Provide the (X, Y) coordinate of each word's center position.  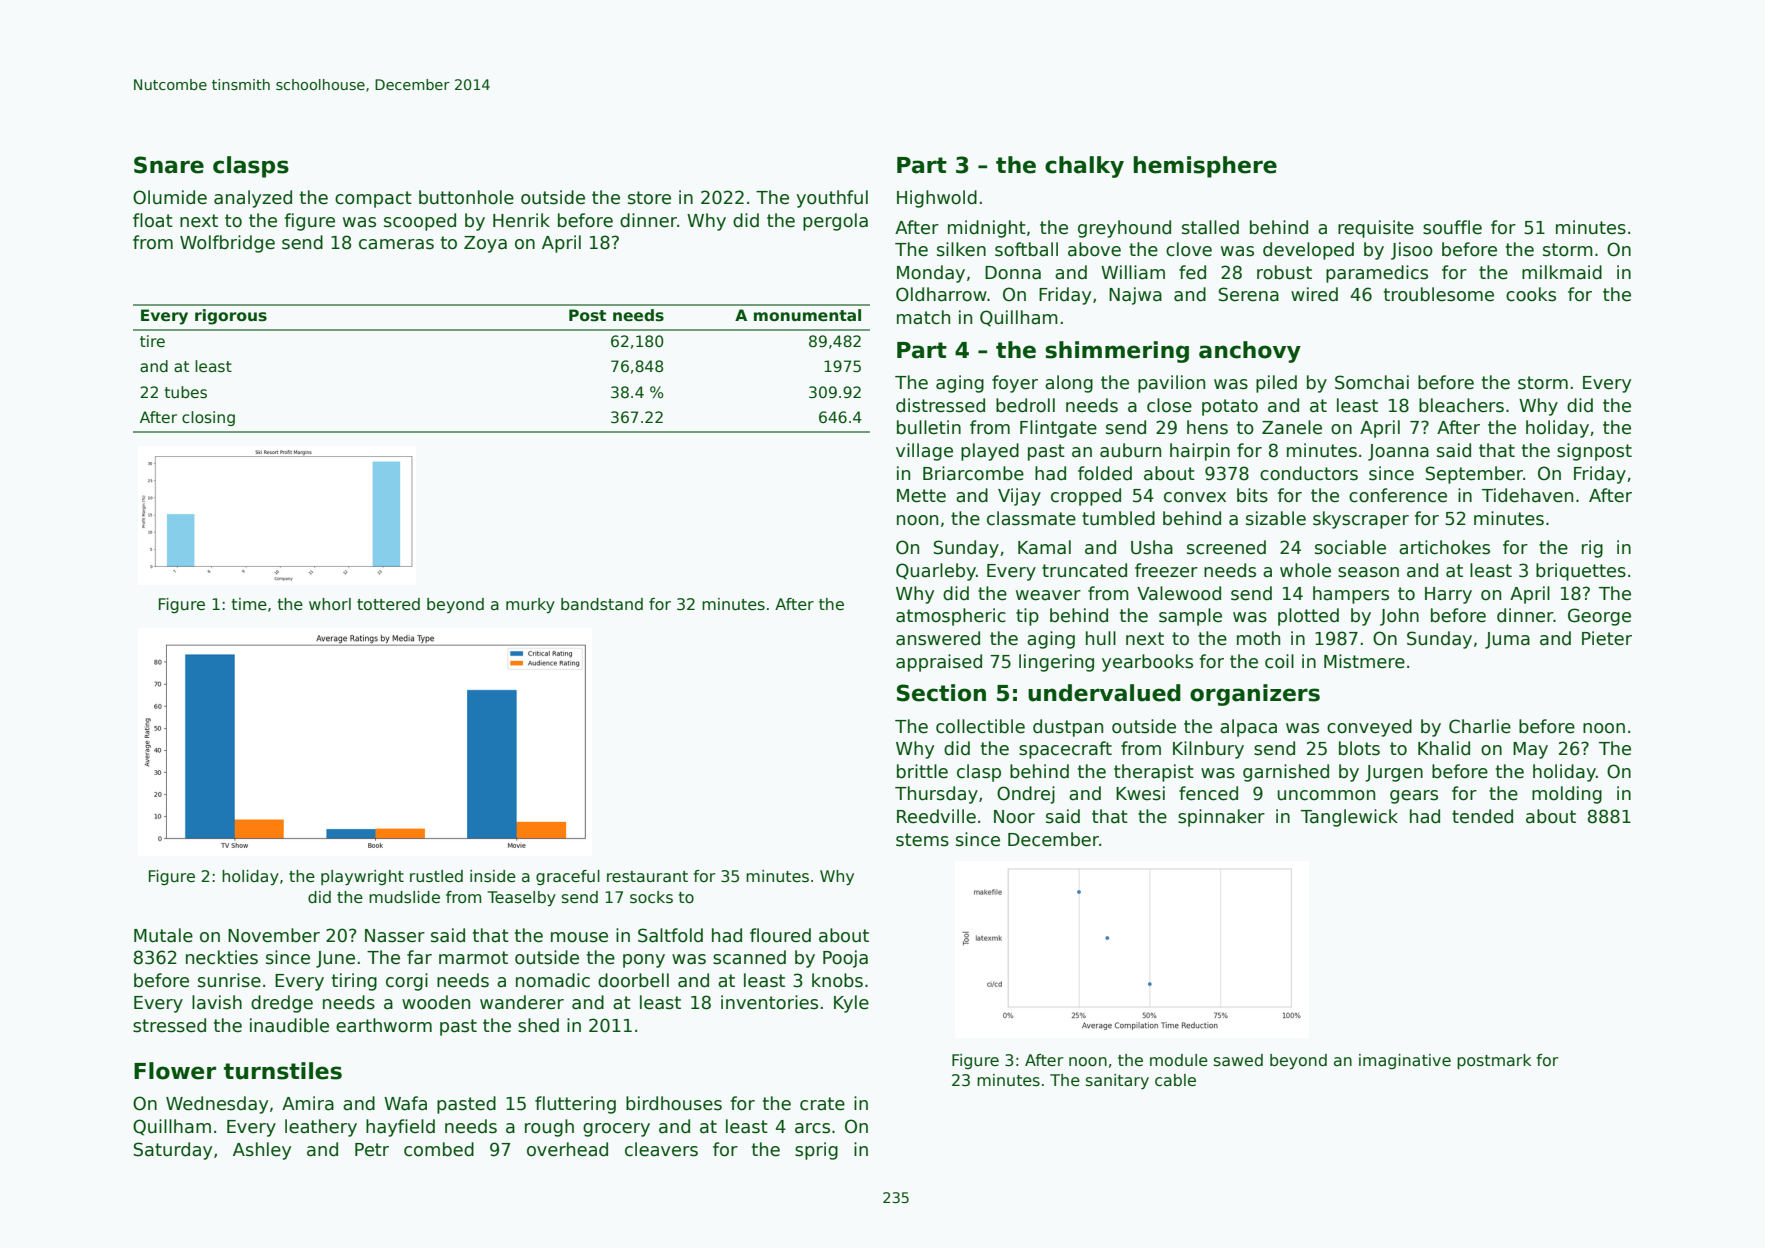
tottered (388, 604)
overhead (567, 1149)
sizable (1276, 518)
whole (1305, 570)
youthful (832, 199)
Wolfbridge (227, 244)
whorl (330, 604)
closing (208, 418)
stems (922, 840)
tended (1482, 816)
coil (1279, 661)
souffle (1452, 227)
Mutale (163, 935)
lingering (1056, 663)
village (924, 452)
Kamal (1044, 547)
